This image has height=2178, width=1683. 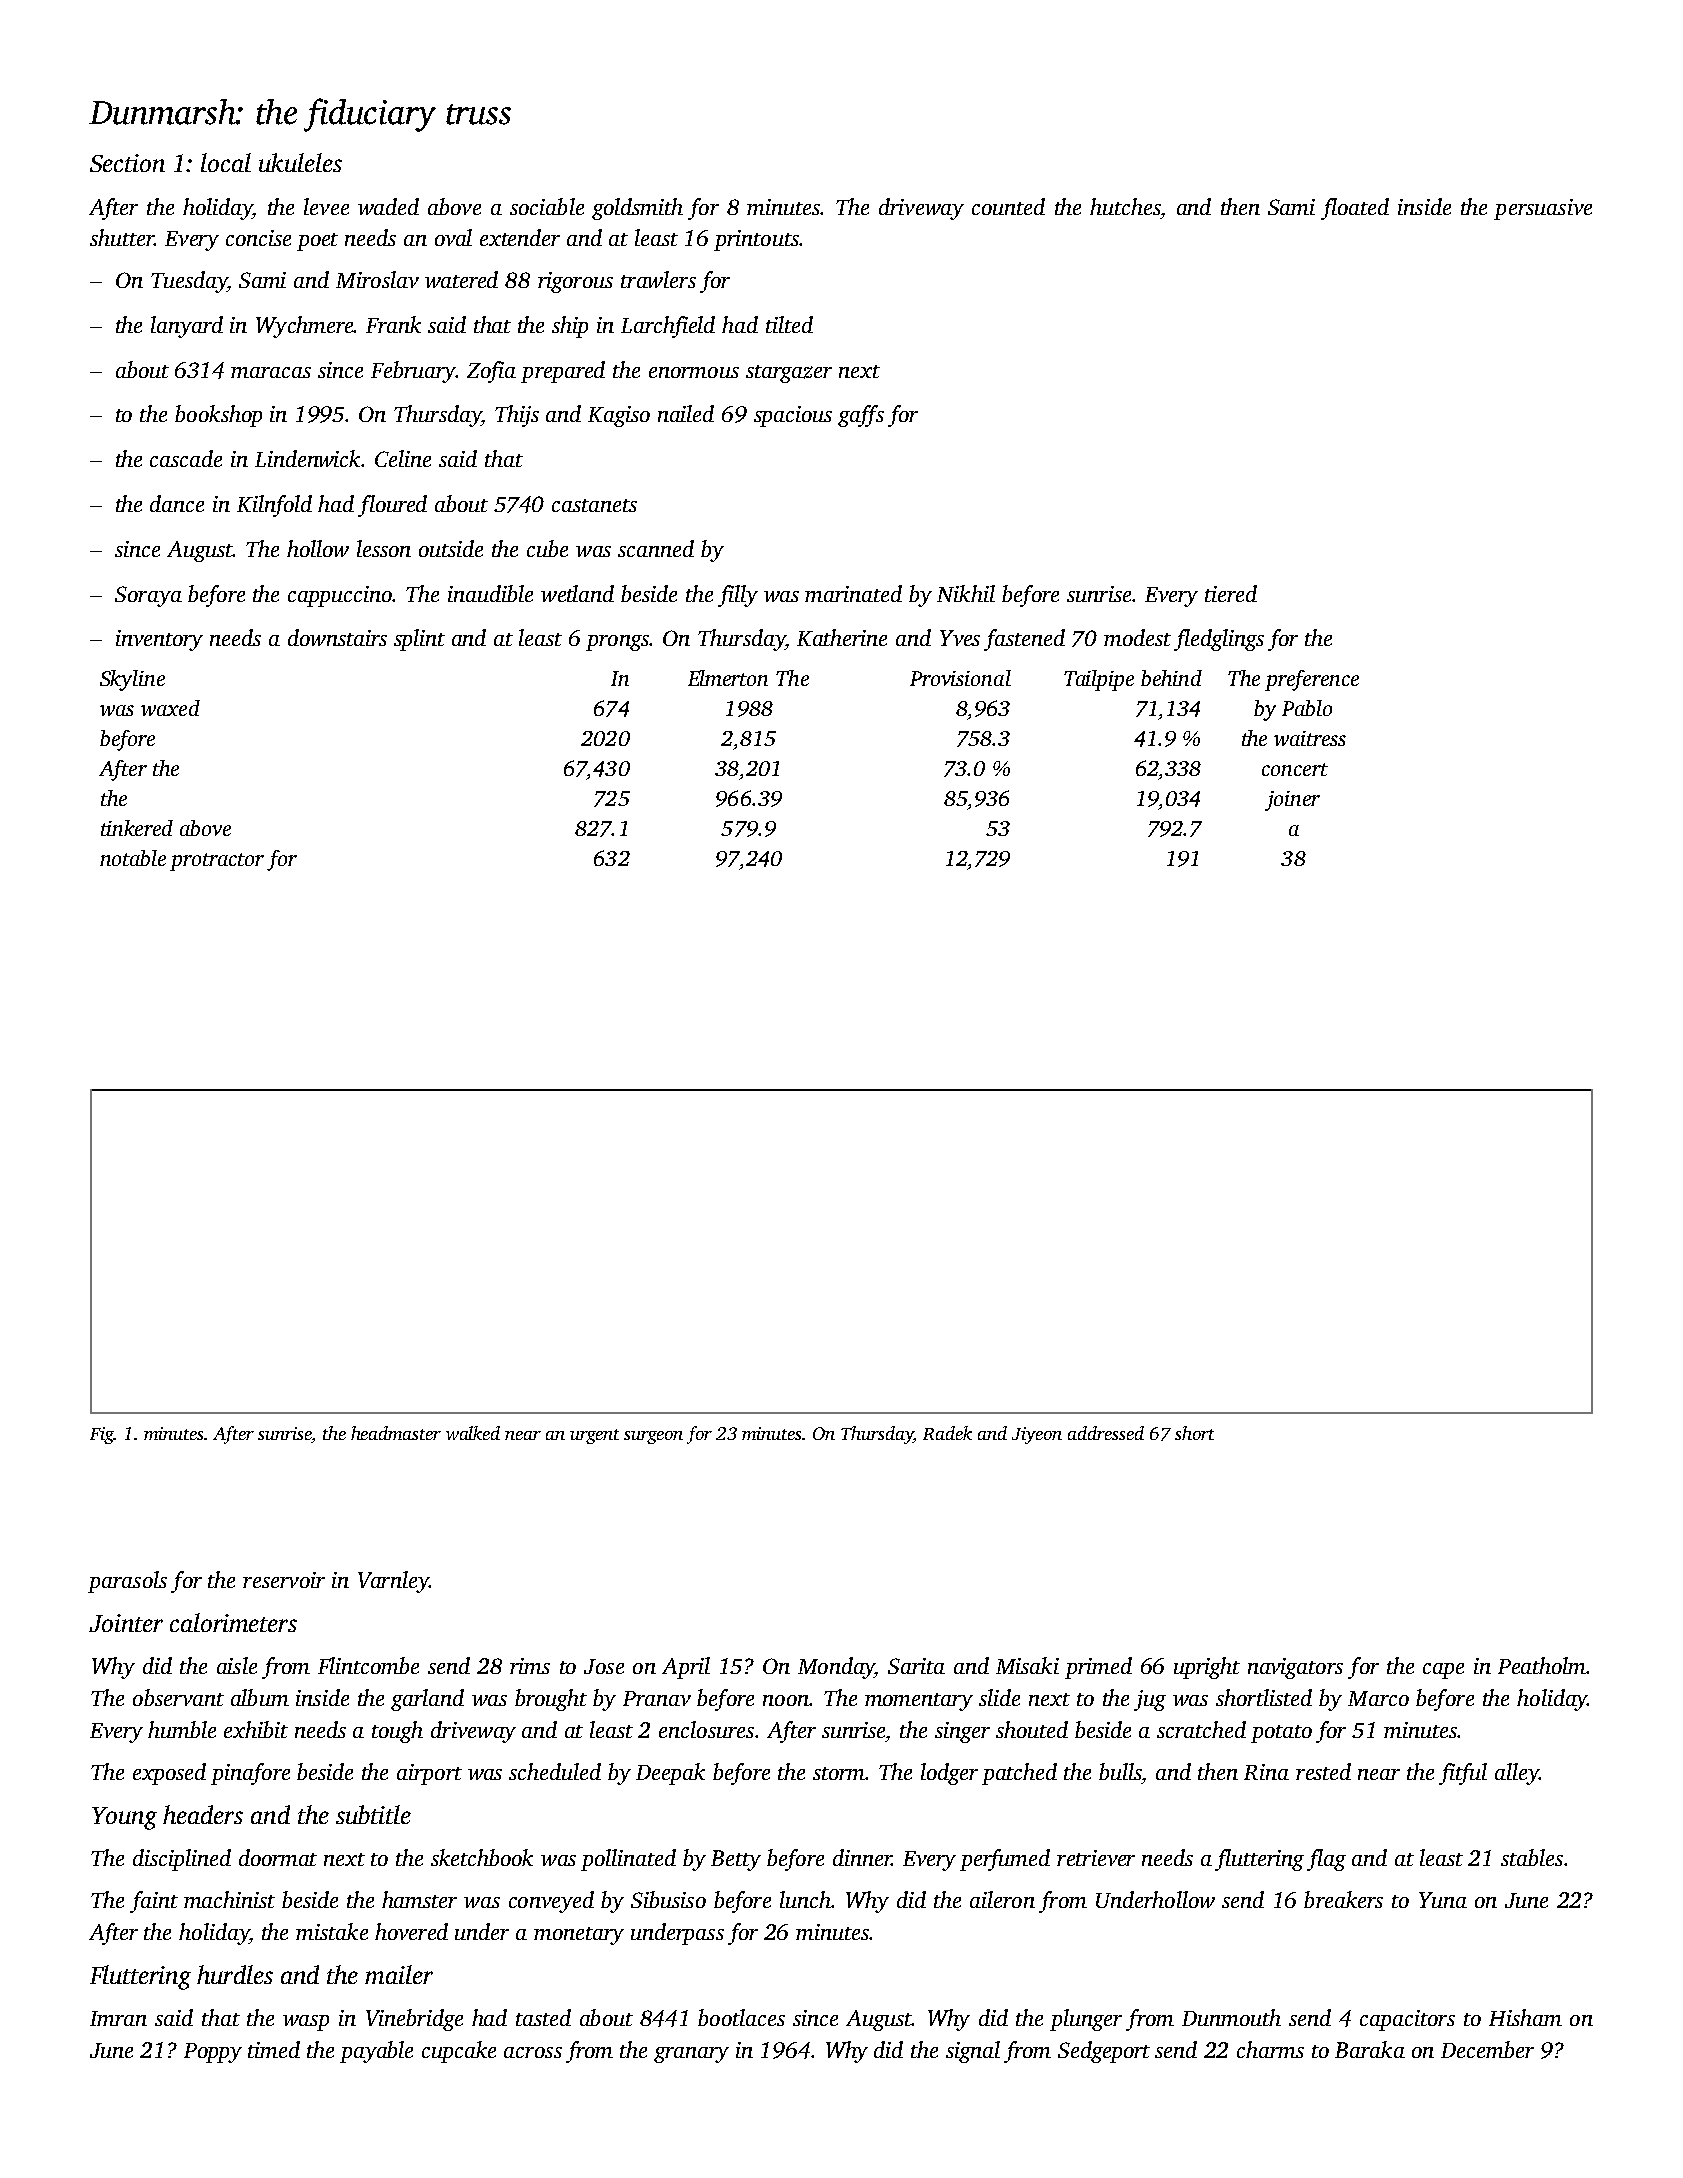 I want to click on Radek, so click(x=947, y=1433).
